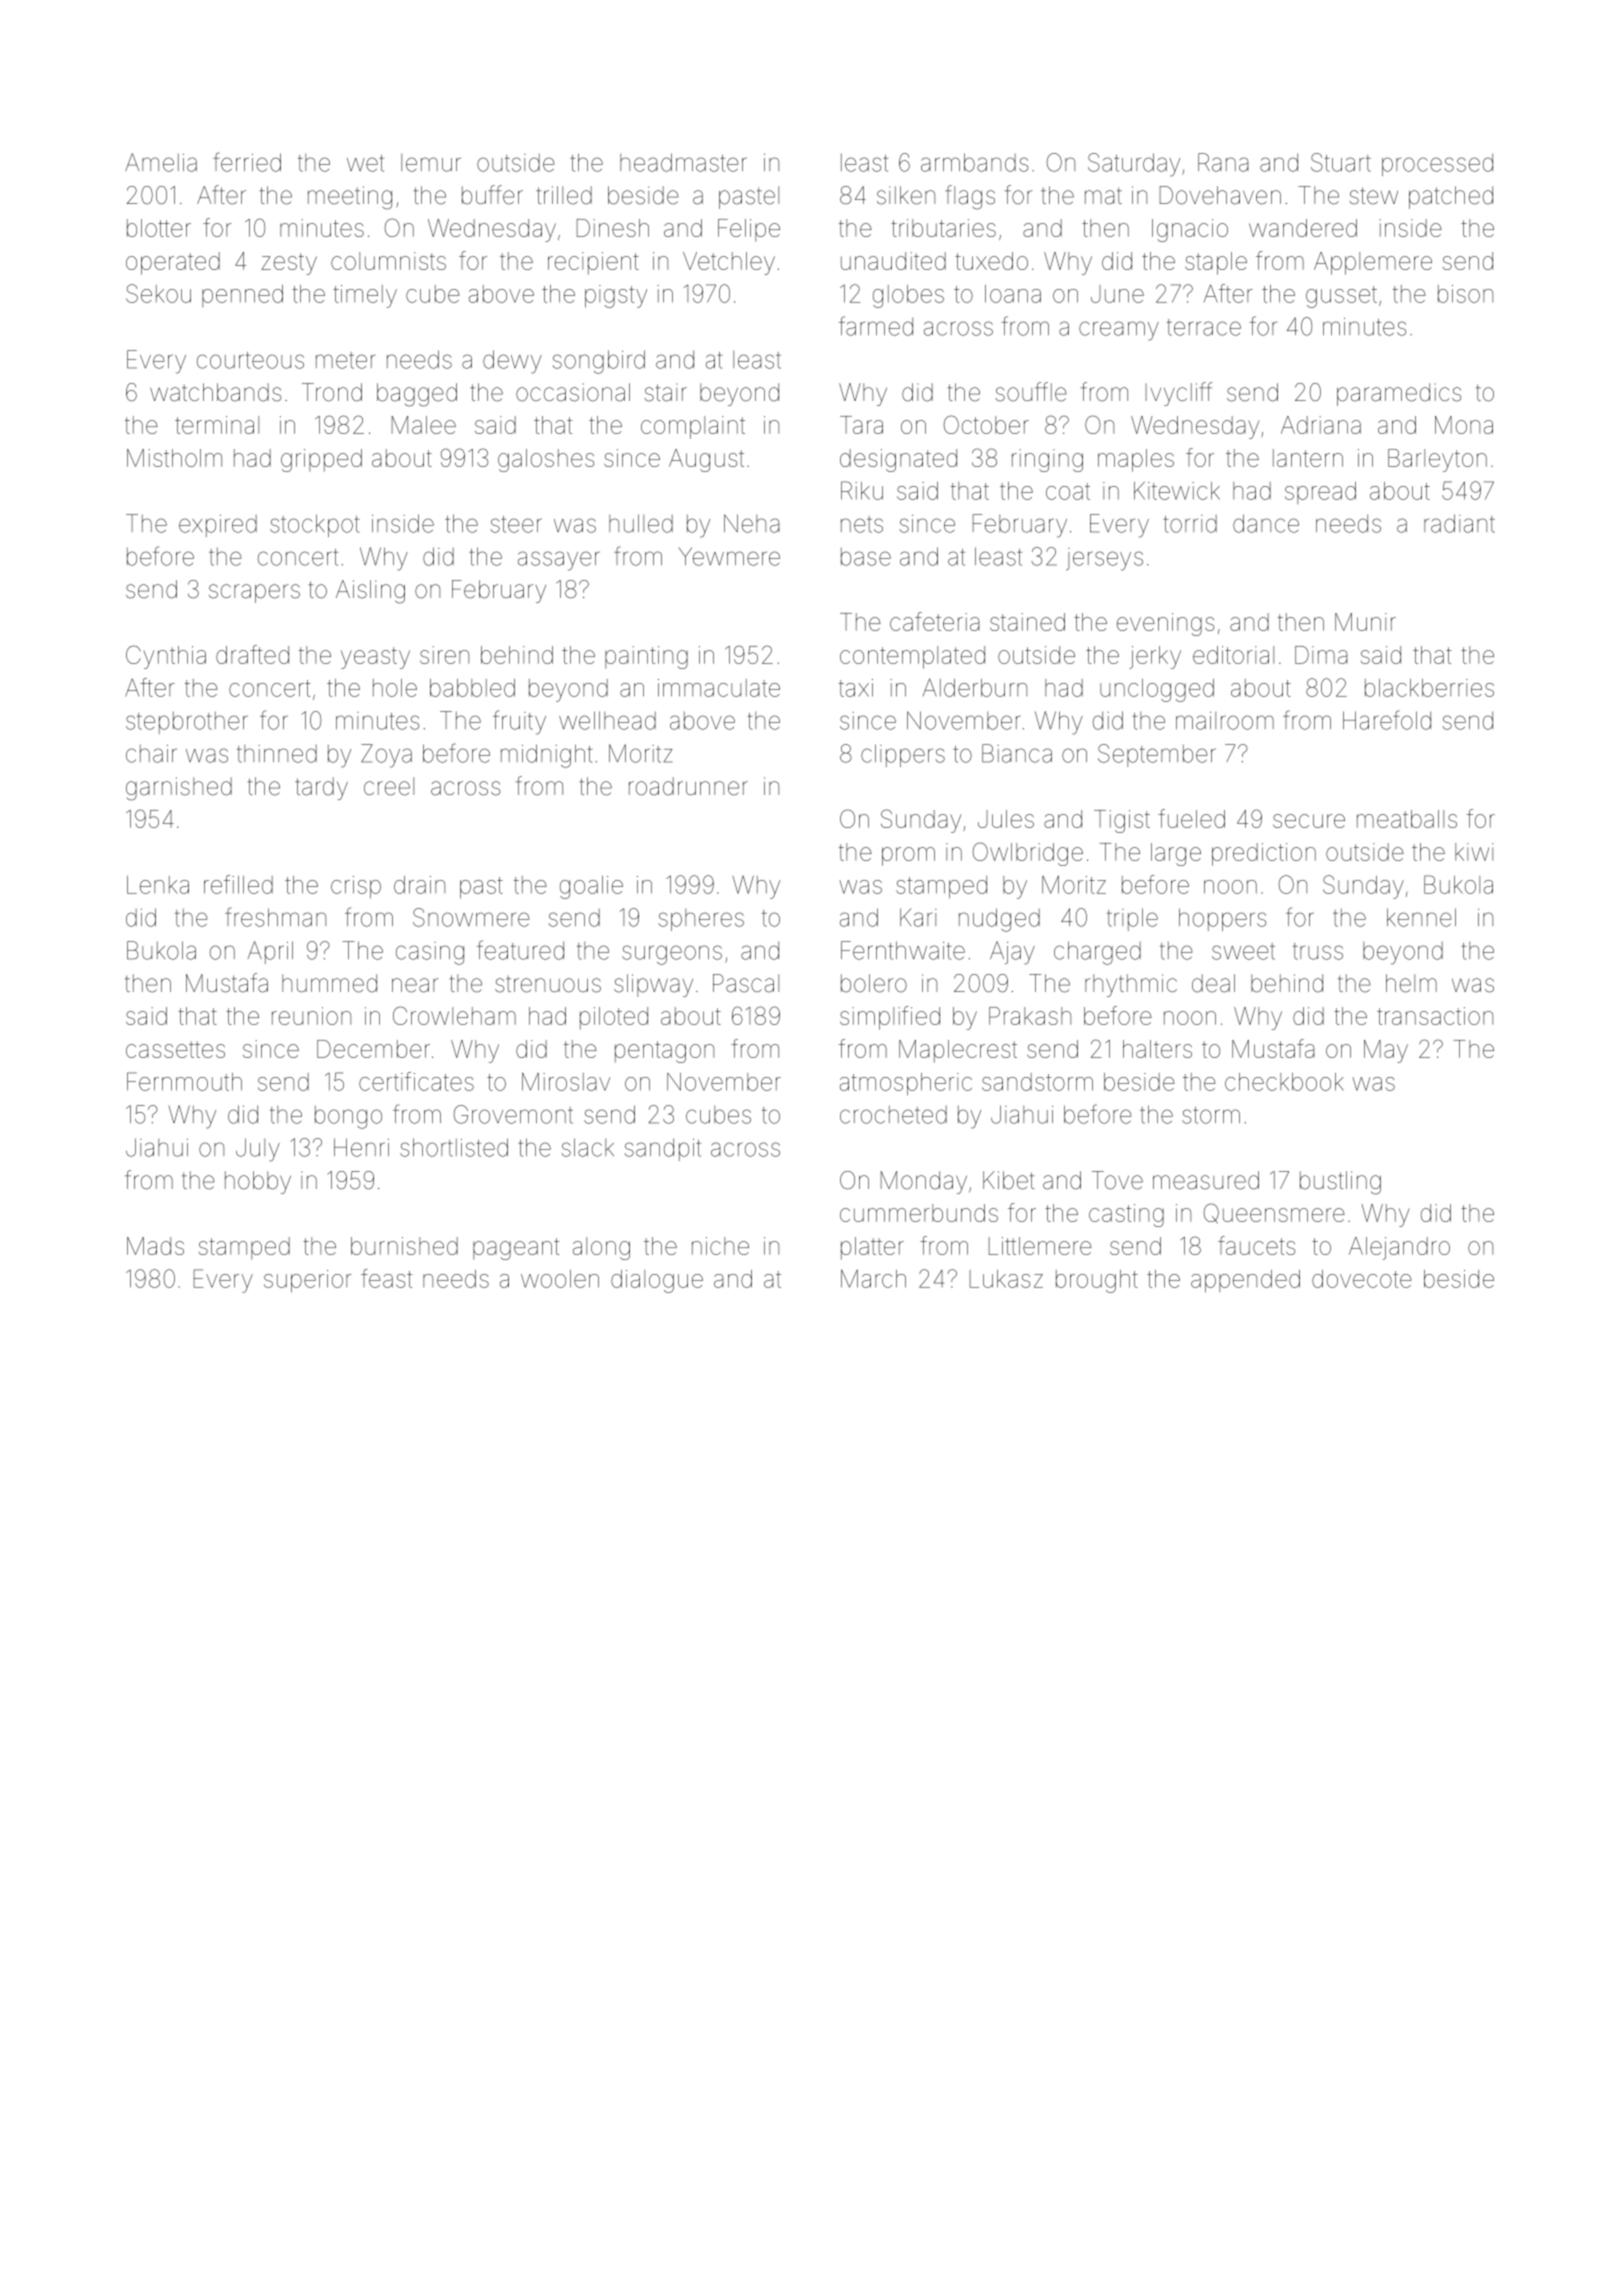 This page has height=2292, width=1620. I want to click on Riku, so click(862, 490).
